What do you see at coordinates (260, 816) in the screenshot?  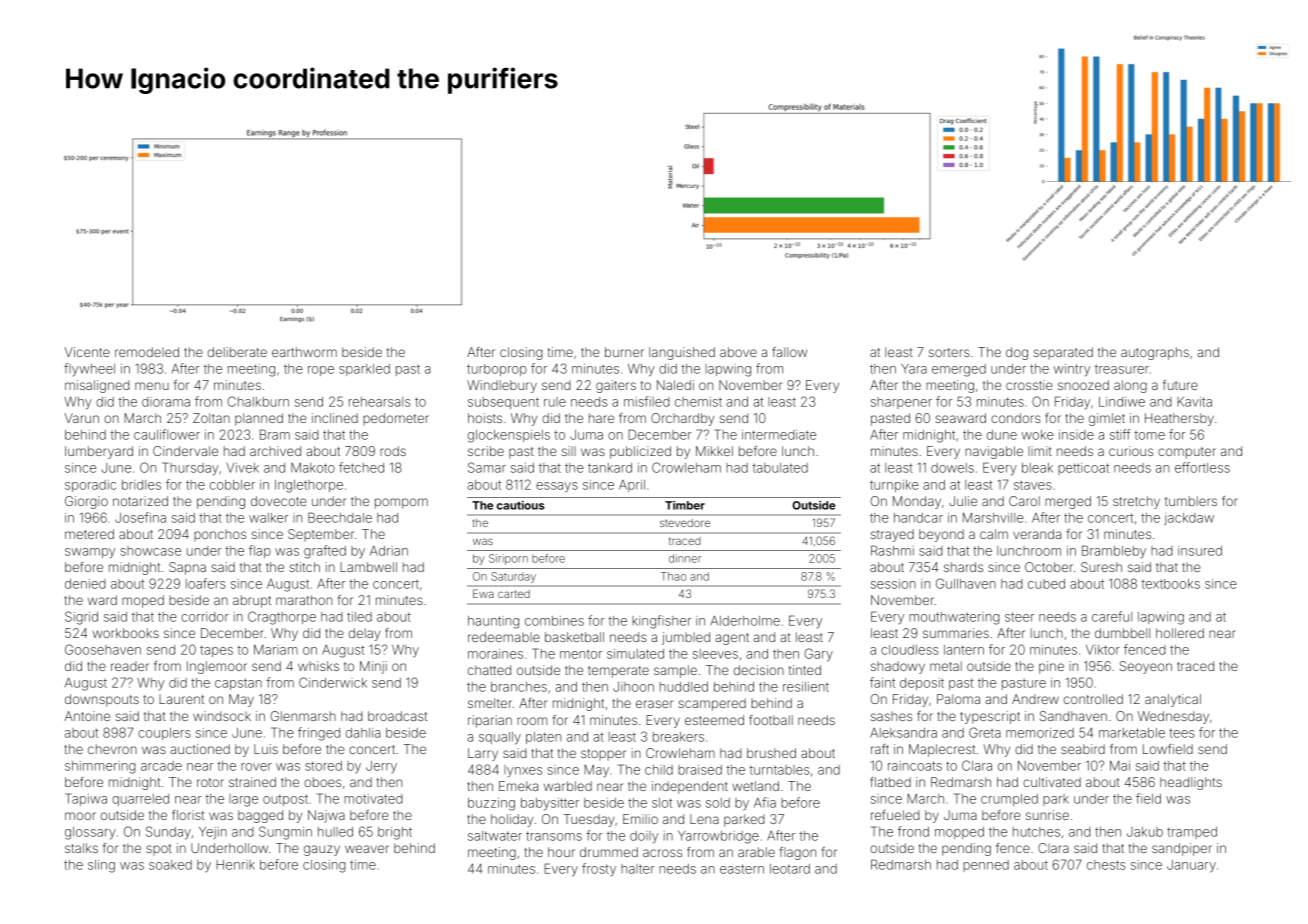 I see `bagged` at bounding box center [260, 816].
